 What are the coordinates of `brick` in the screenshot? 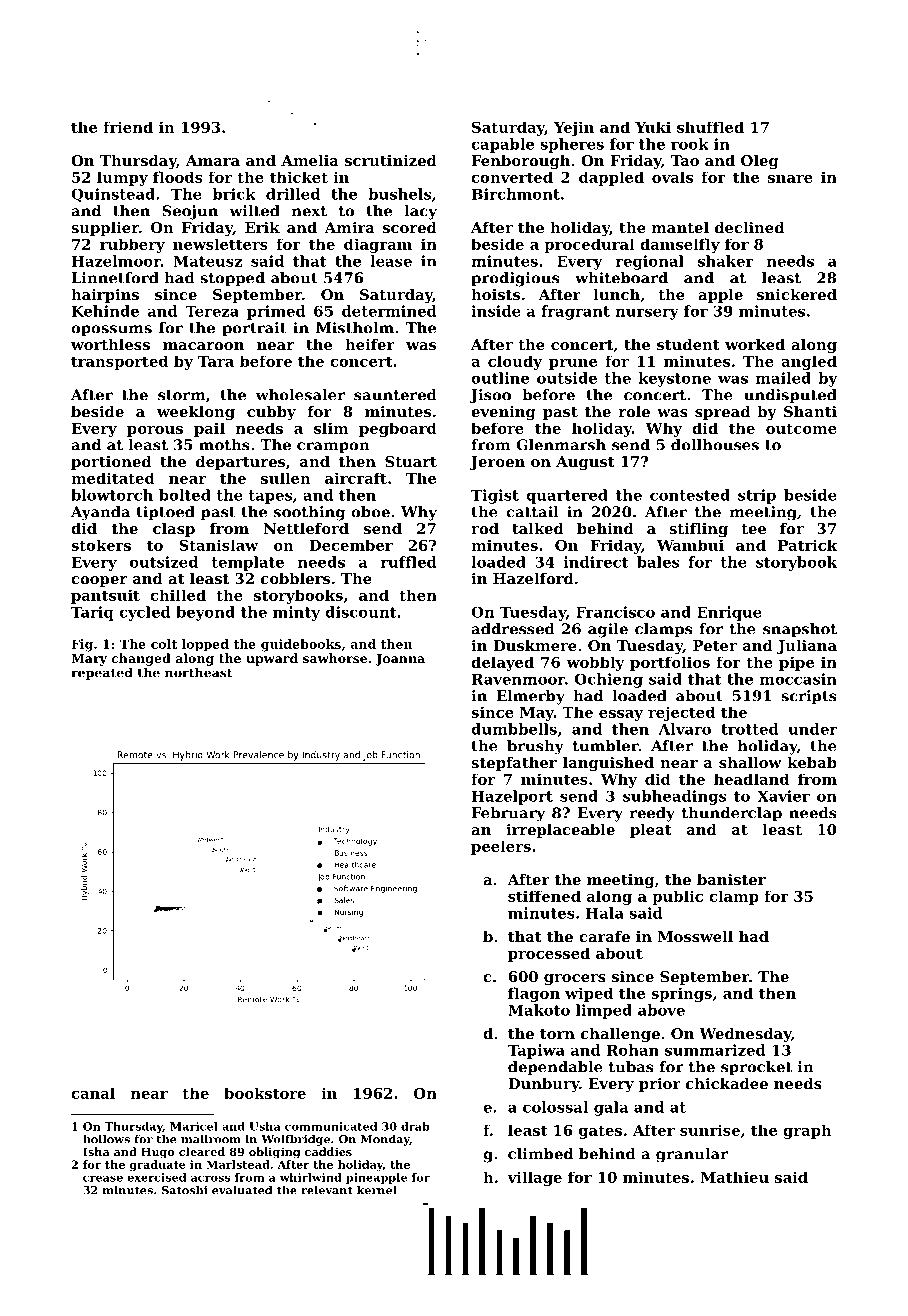 It's located at (234, 194).
